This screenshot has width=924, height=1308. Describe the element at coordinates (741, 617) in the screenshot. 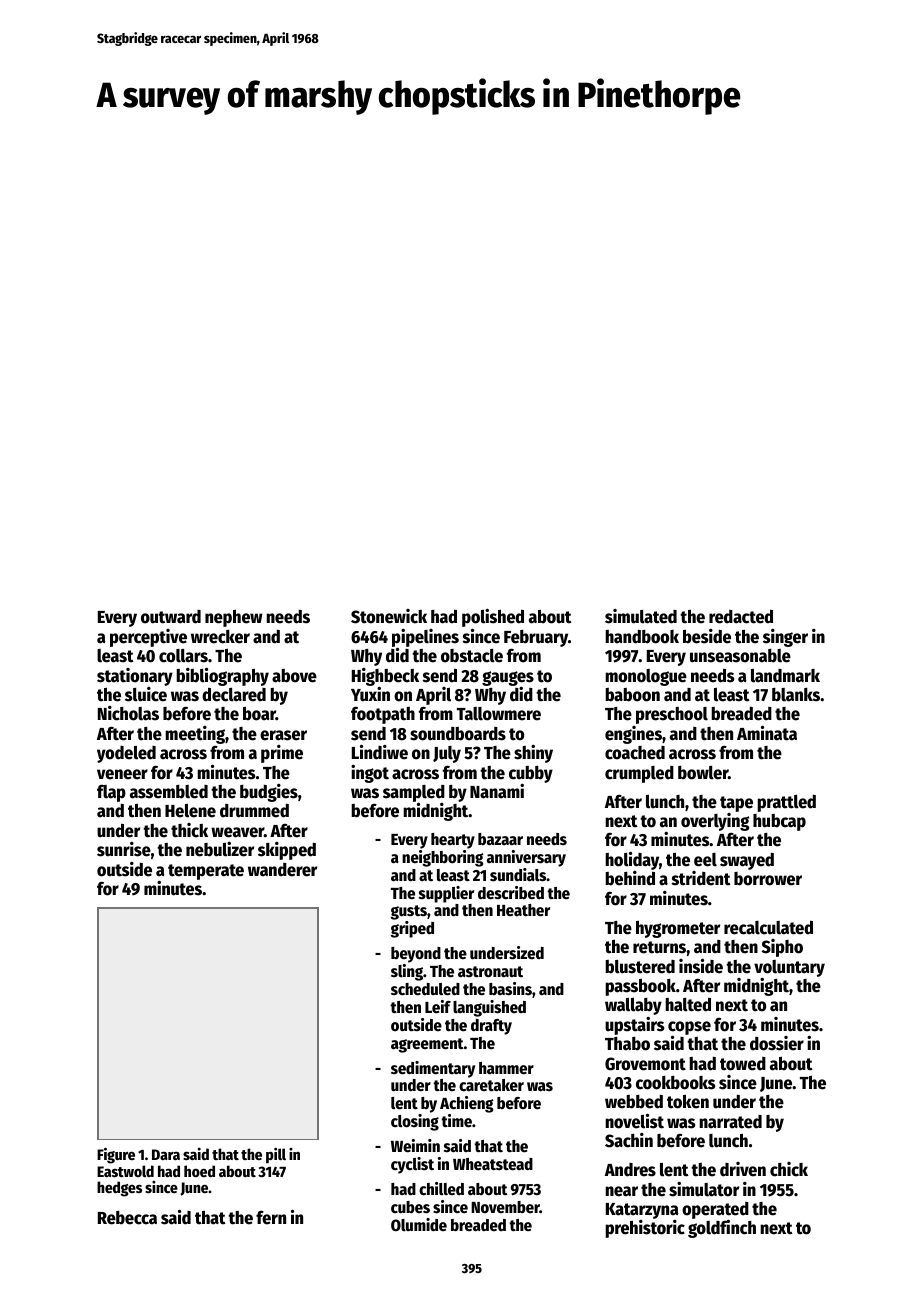

I see `redacted` at that location.
